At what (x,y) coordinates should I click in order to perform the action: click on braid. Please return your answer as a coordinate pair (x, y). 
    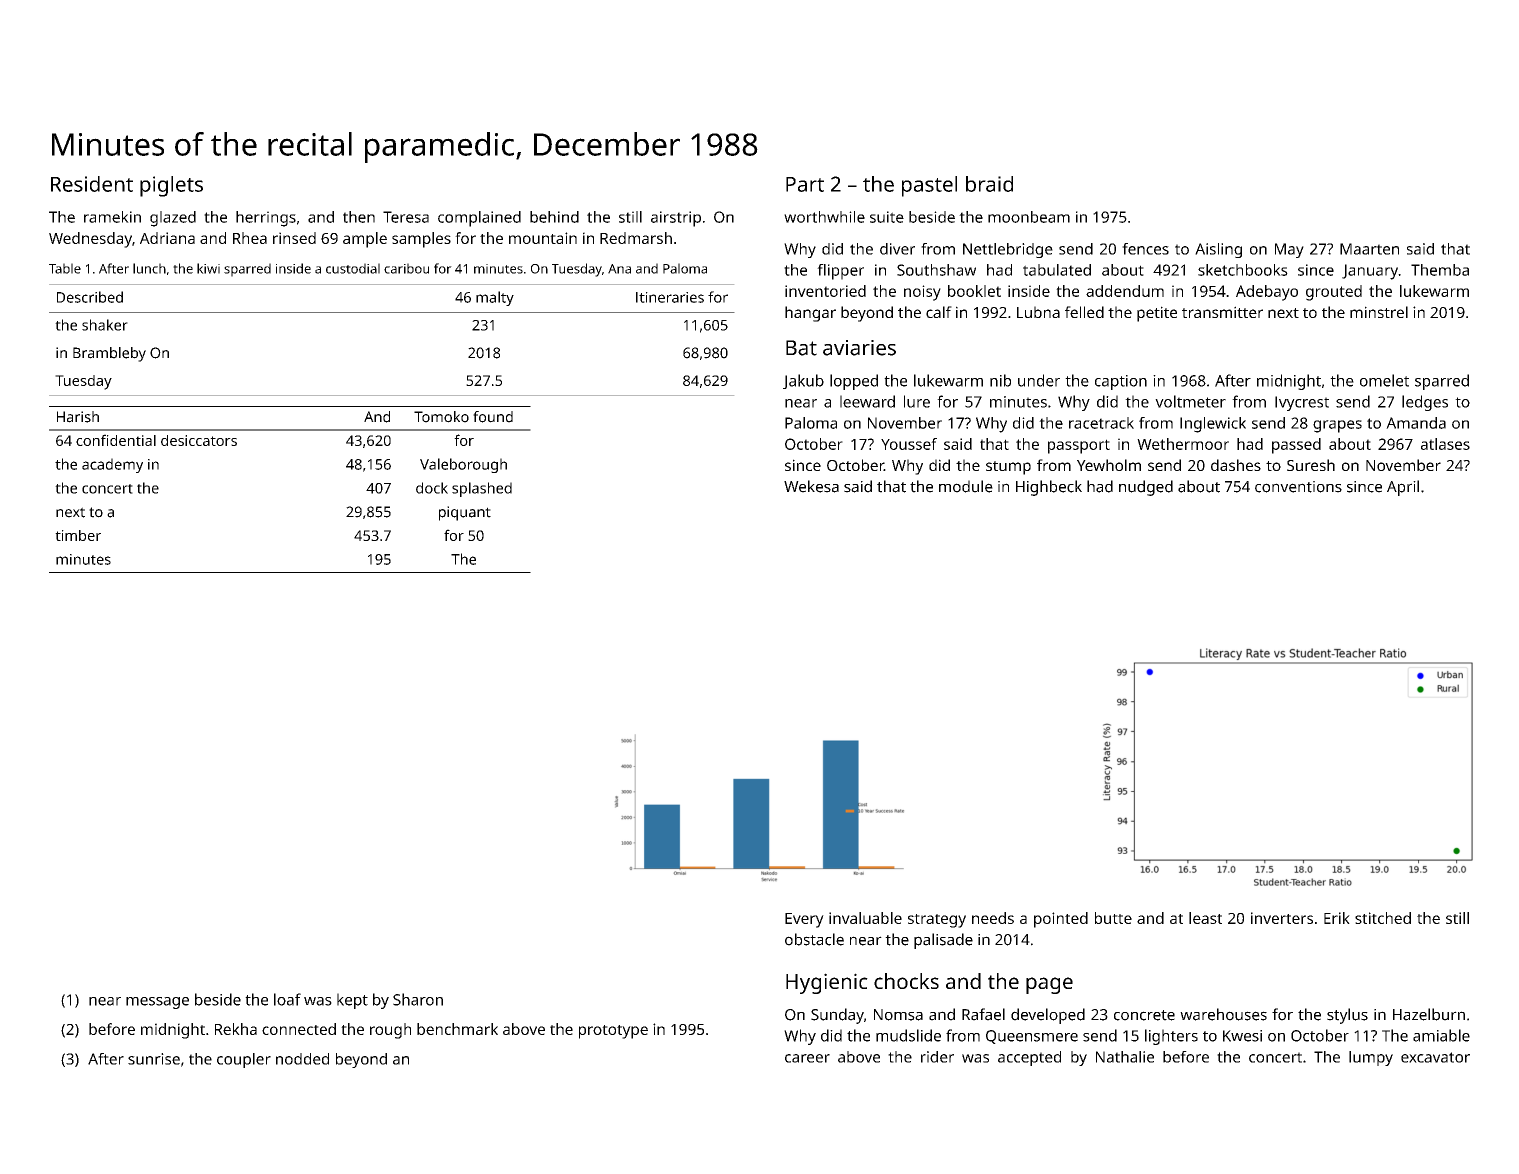
    Looking at the image, I should click on (989, 184).
